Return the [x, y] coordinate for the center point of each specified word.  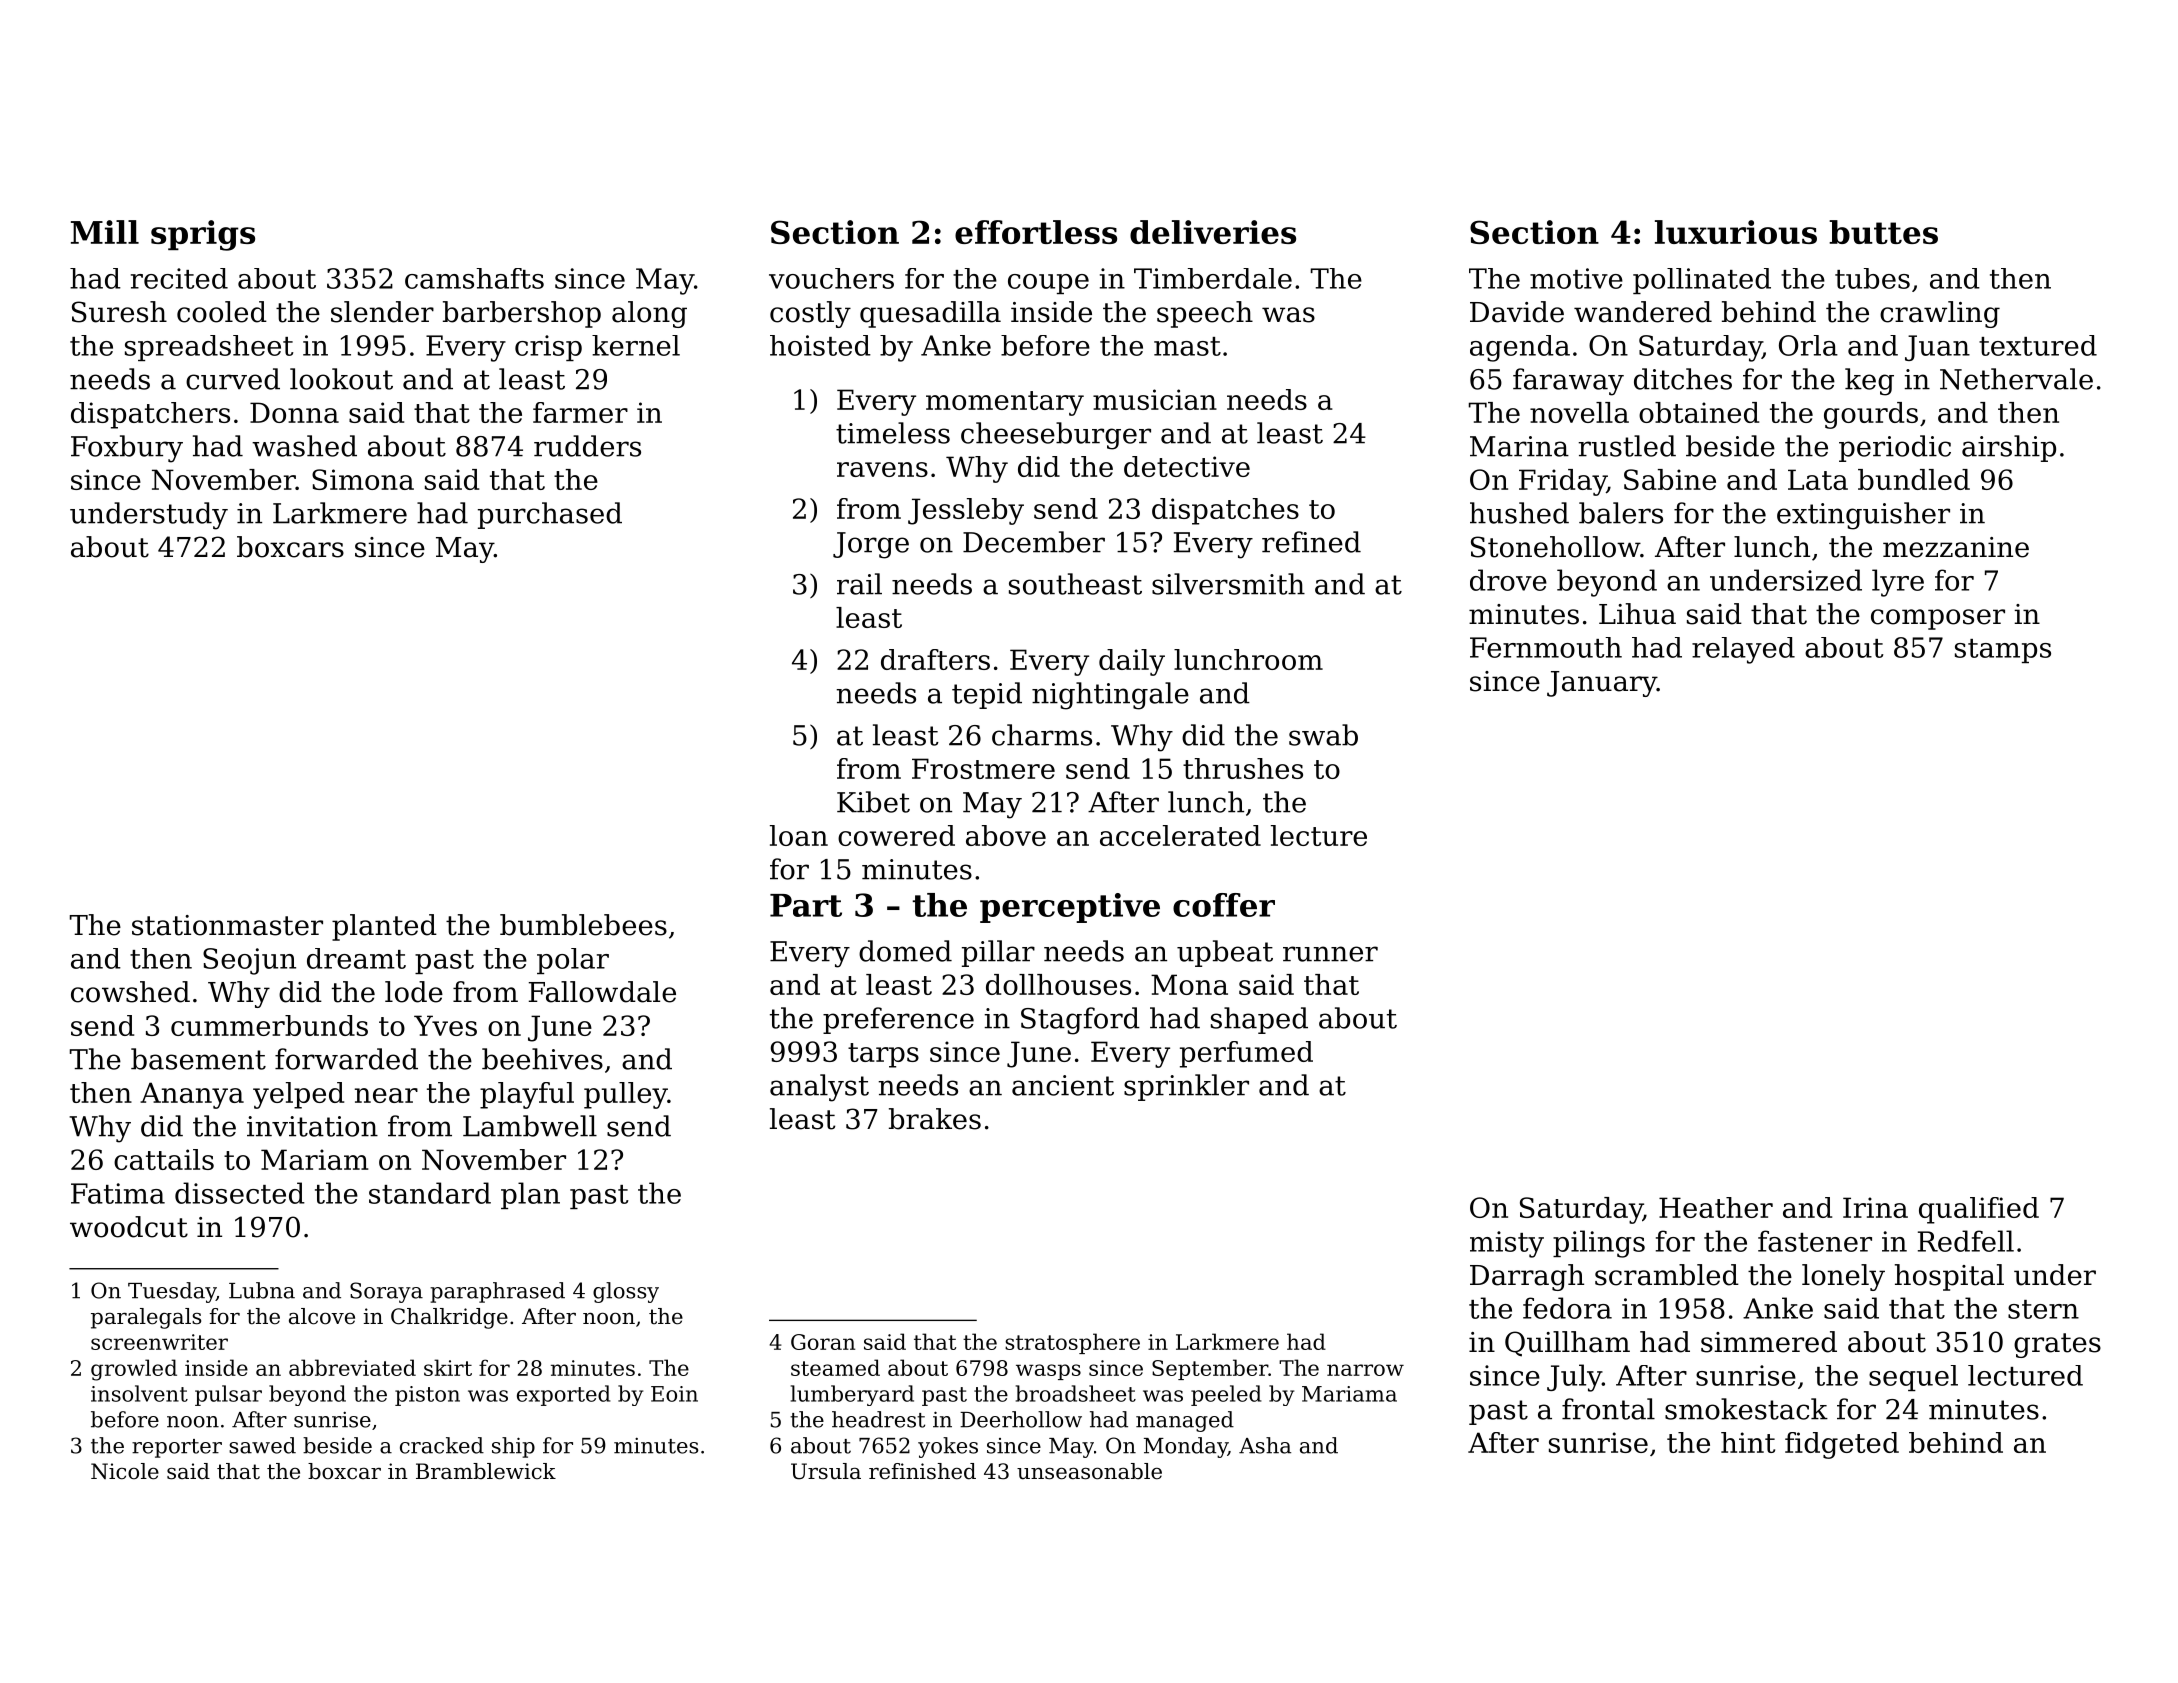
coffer [1224, 905]
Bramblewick [486, 1471]
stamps [2003, 651]
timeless [893, 433]
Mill [105, 232]
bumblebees [583, 925]
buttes [1883, 232]
